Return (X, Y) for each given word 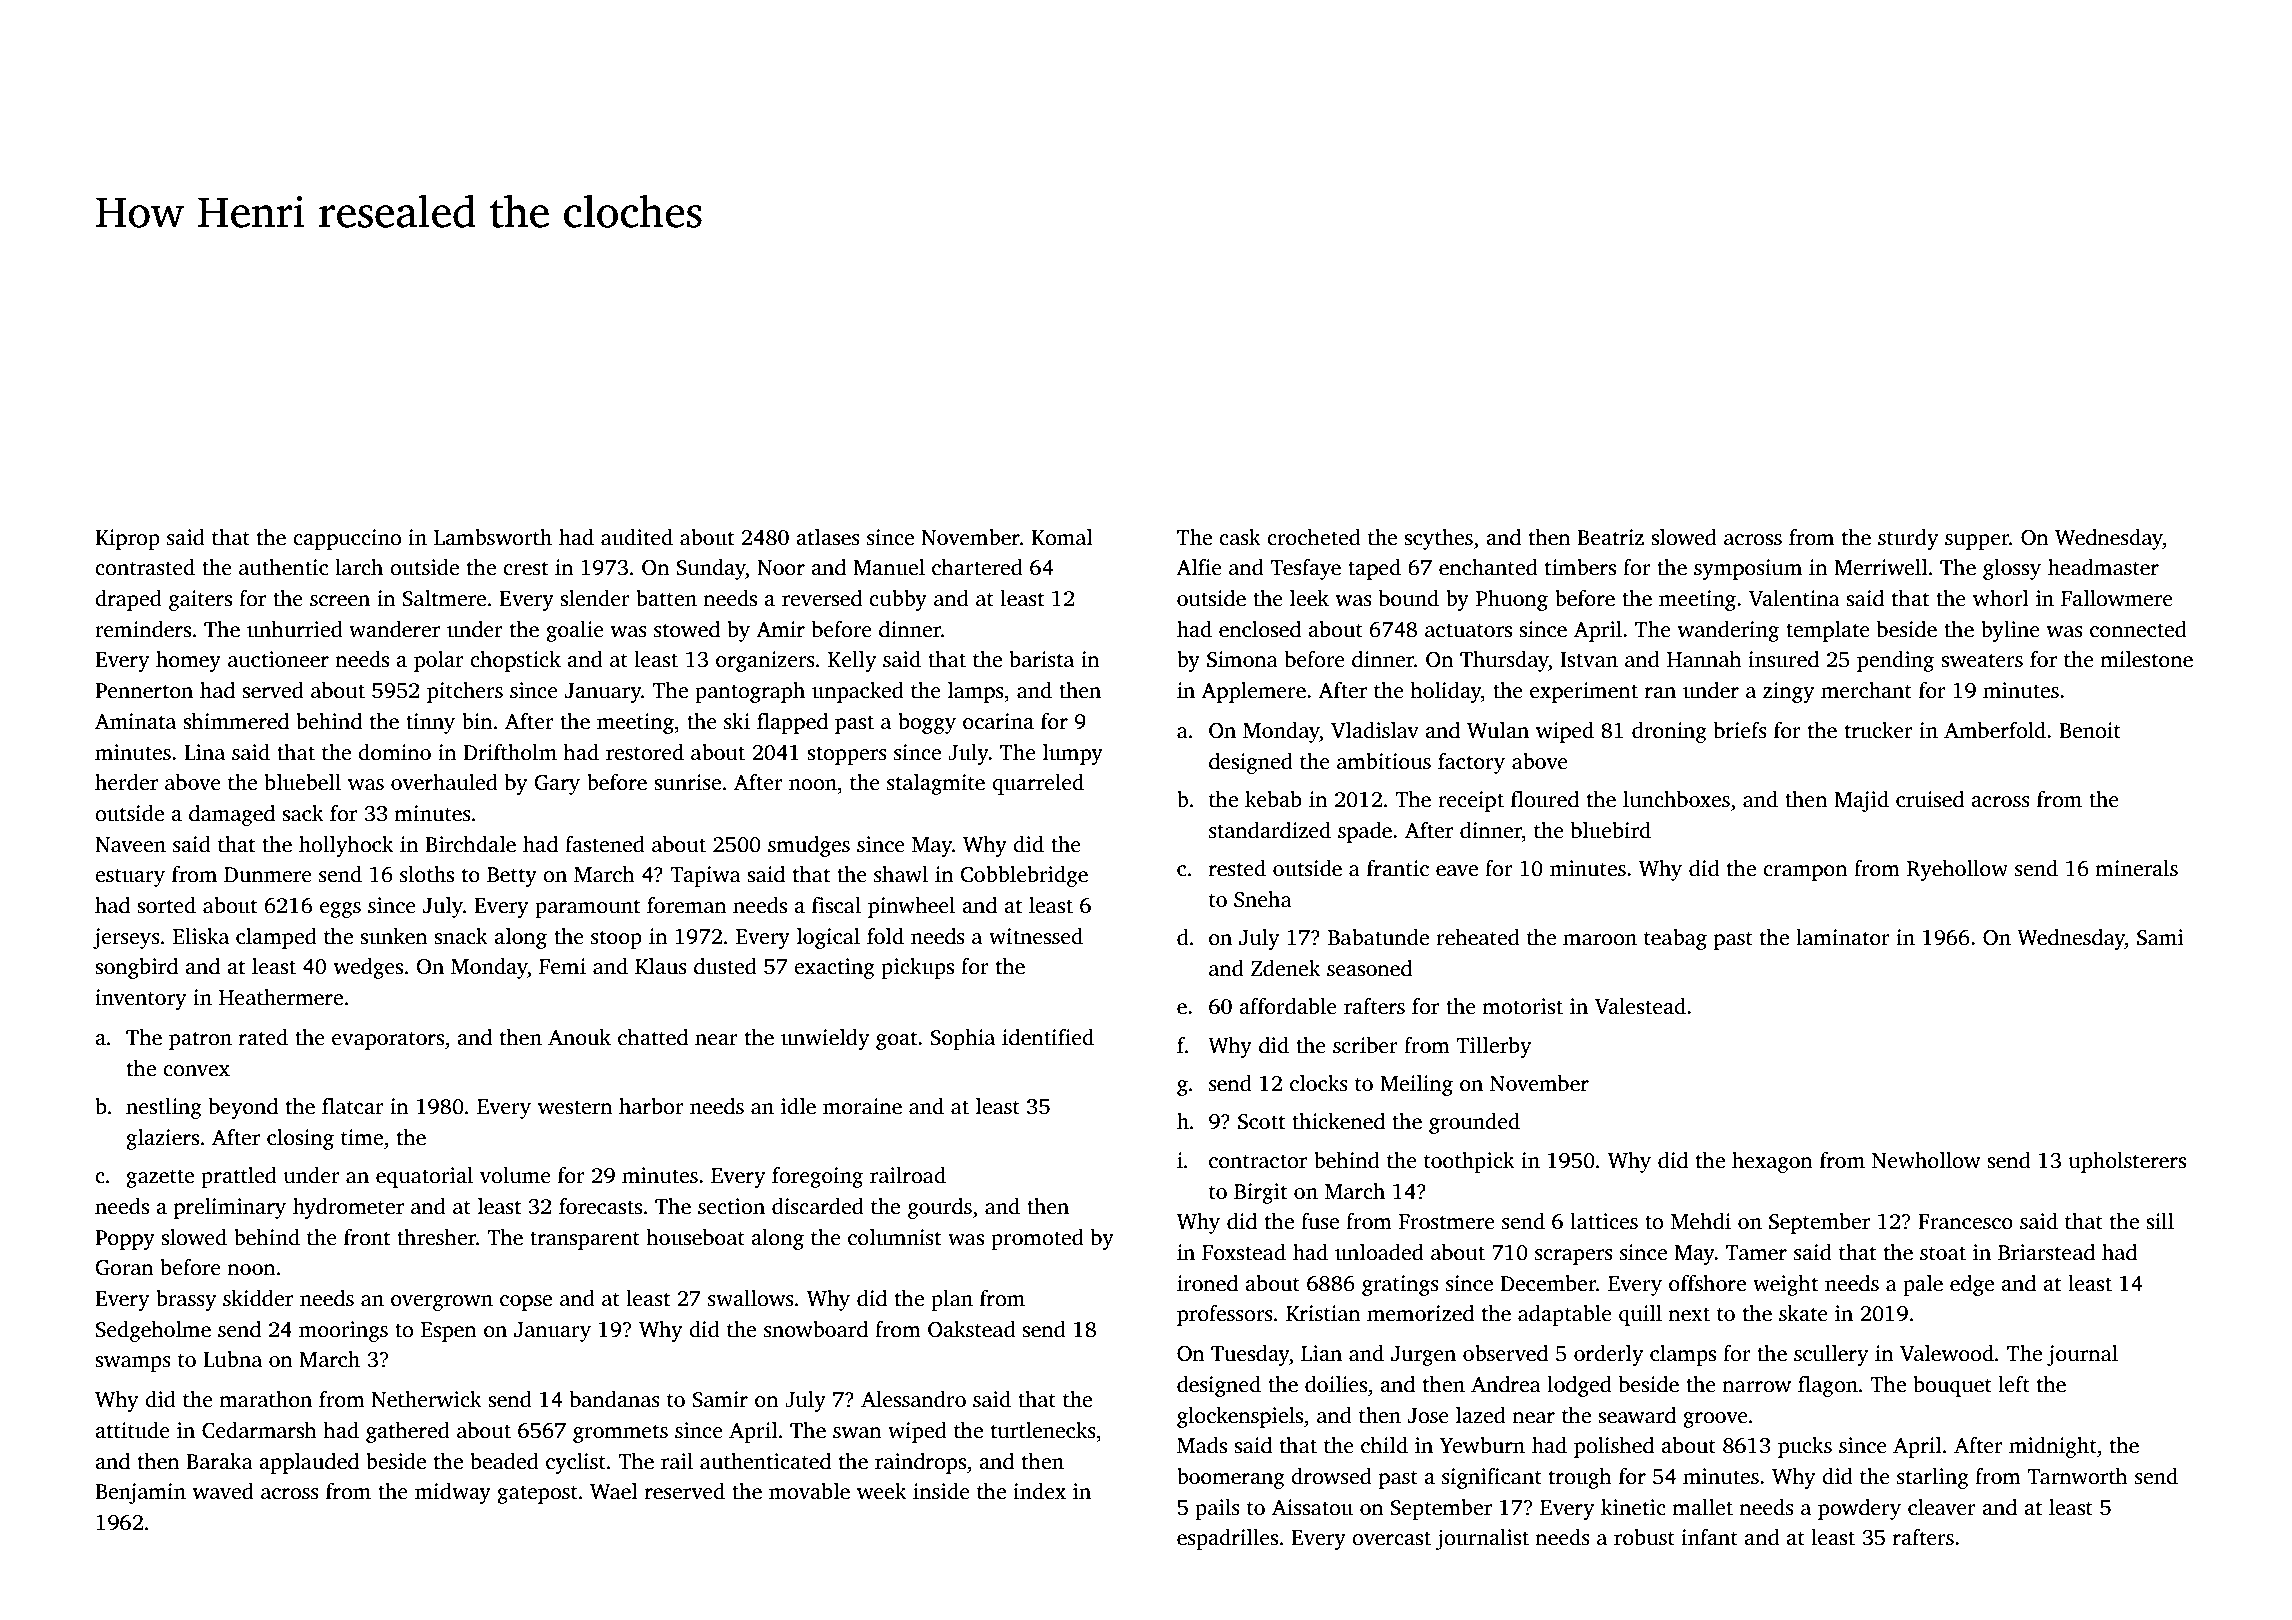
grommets (620, 1434)
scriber (1365, 1045)
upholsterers (2127, 1162)
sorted (166, 905)
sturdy (1908, 539)
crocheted (1314, 537)
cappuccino (347, 539)
